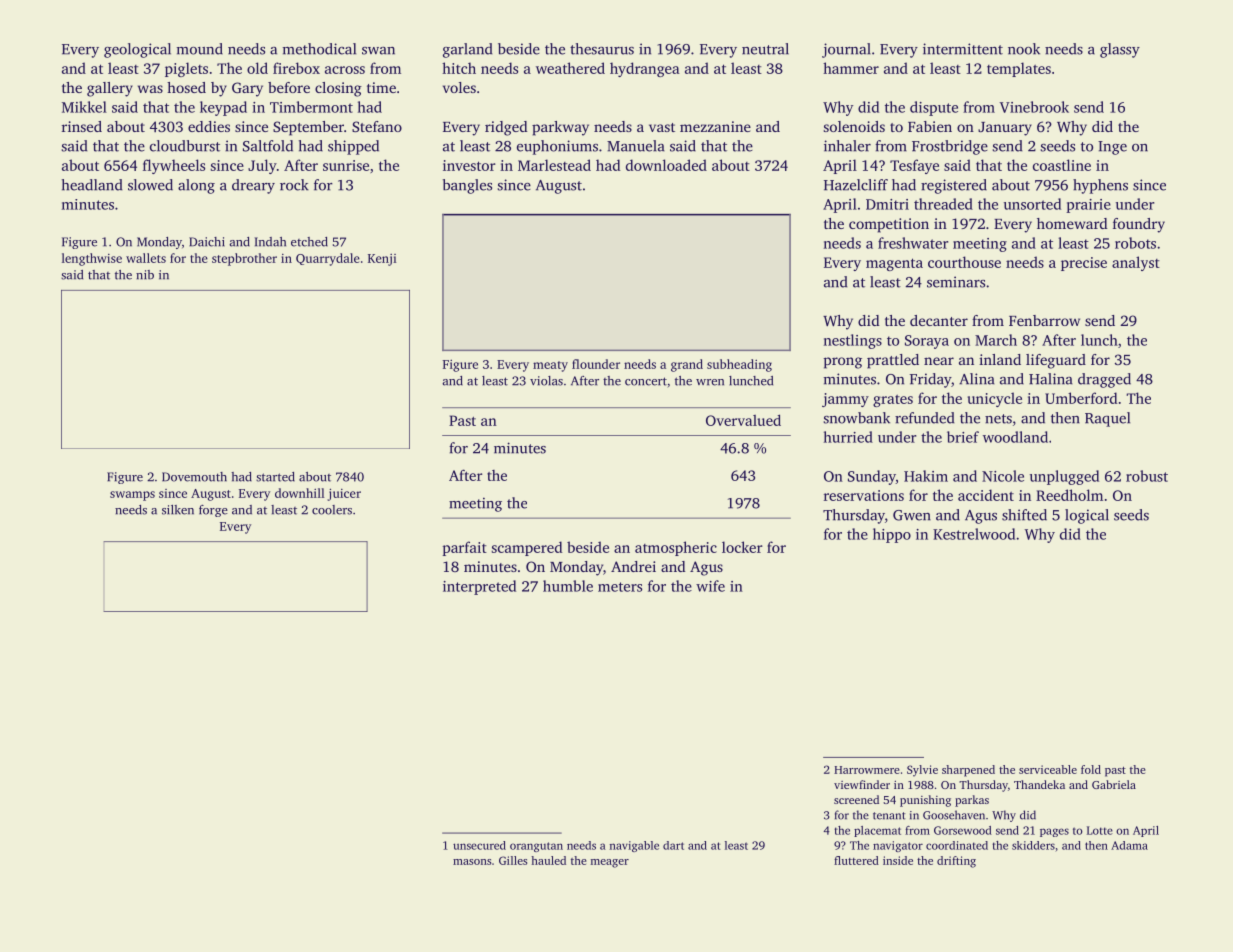 The width and height of the page is (1233, 952). I want to click on coastline, so click(1062, 165).
